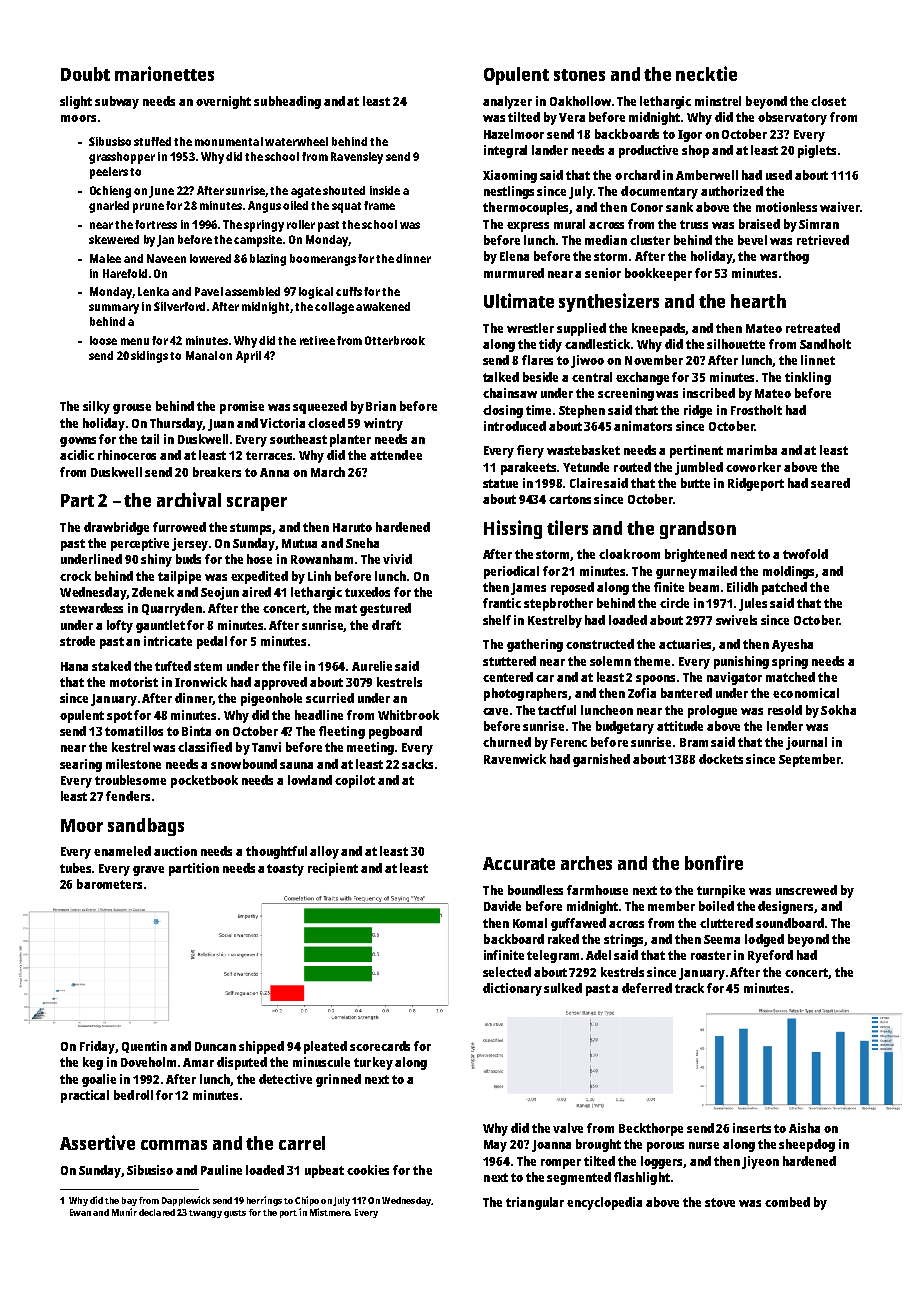 The image size is (924, 1314). I want to click on seared, so click(830, 483).
